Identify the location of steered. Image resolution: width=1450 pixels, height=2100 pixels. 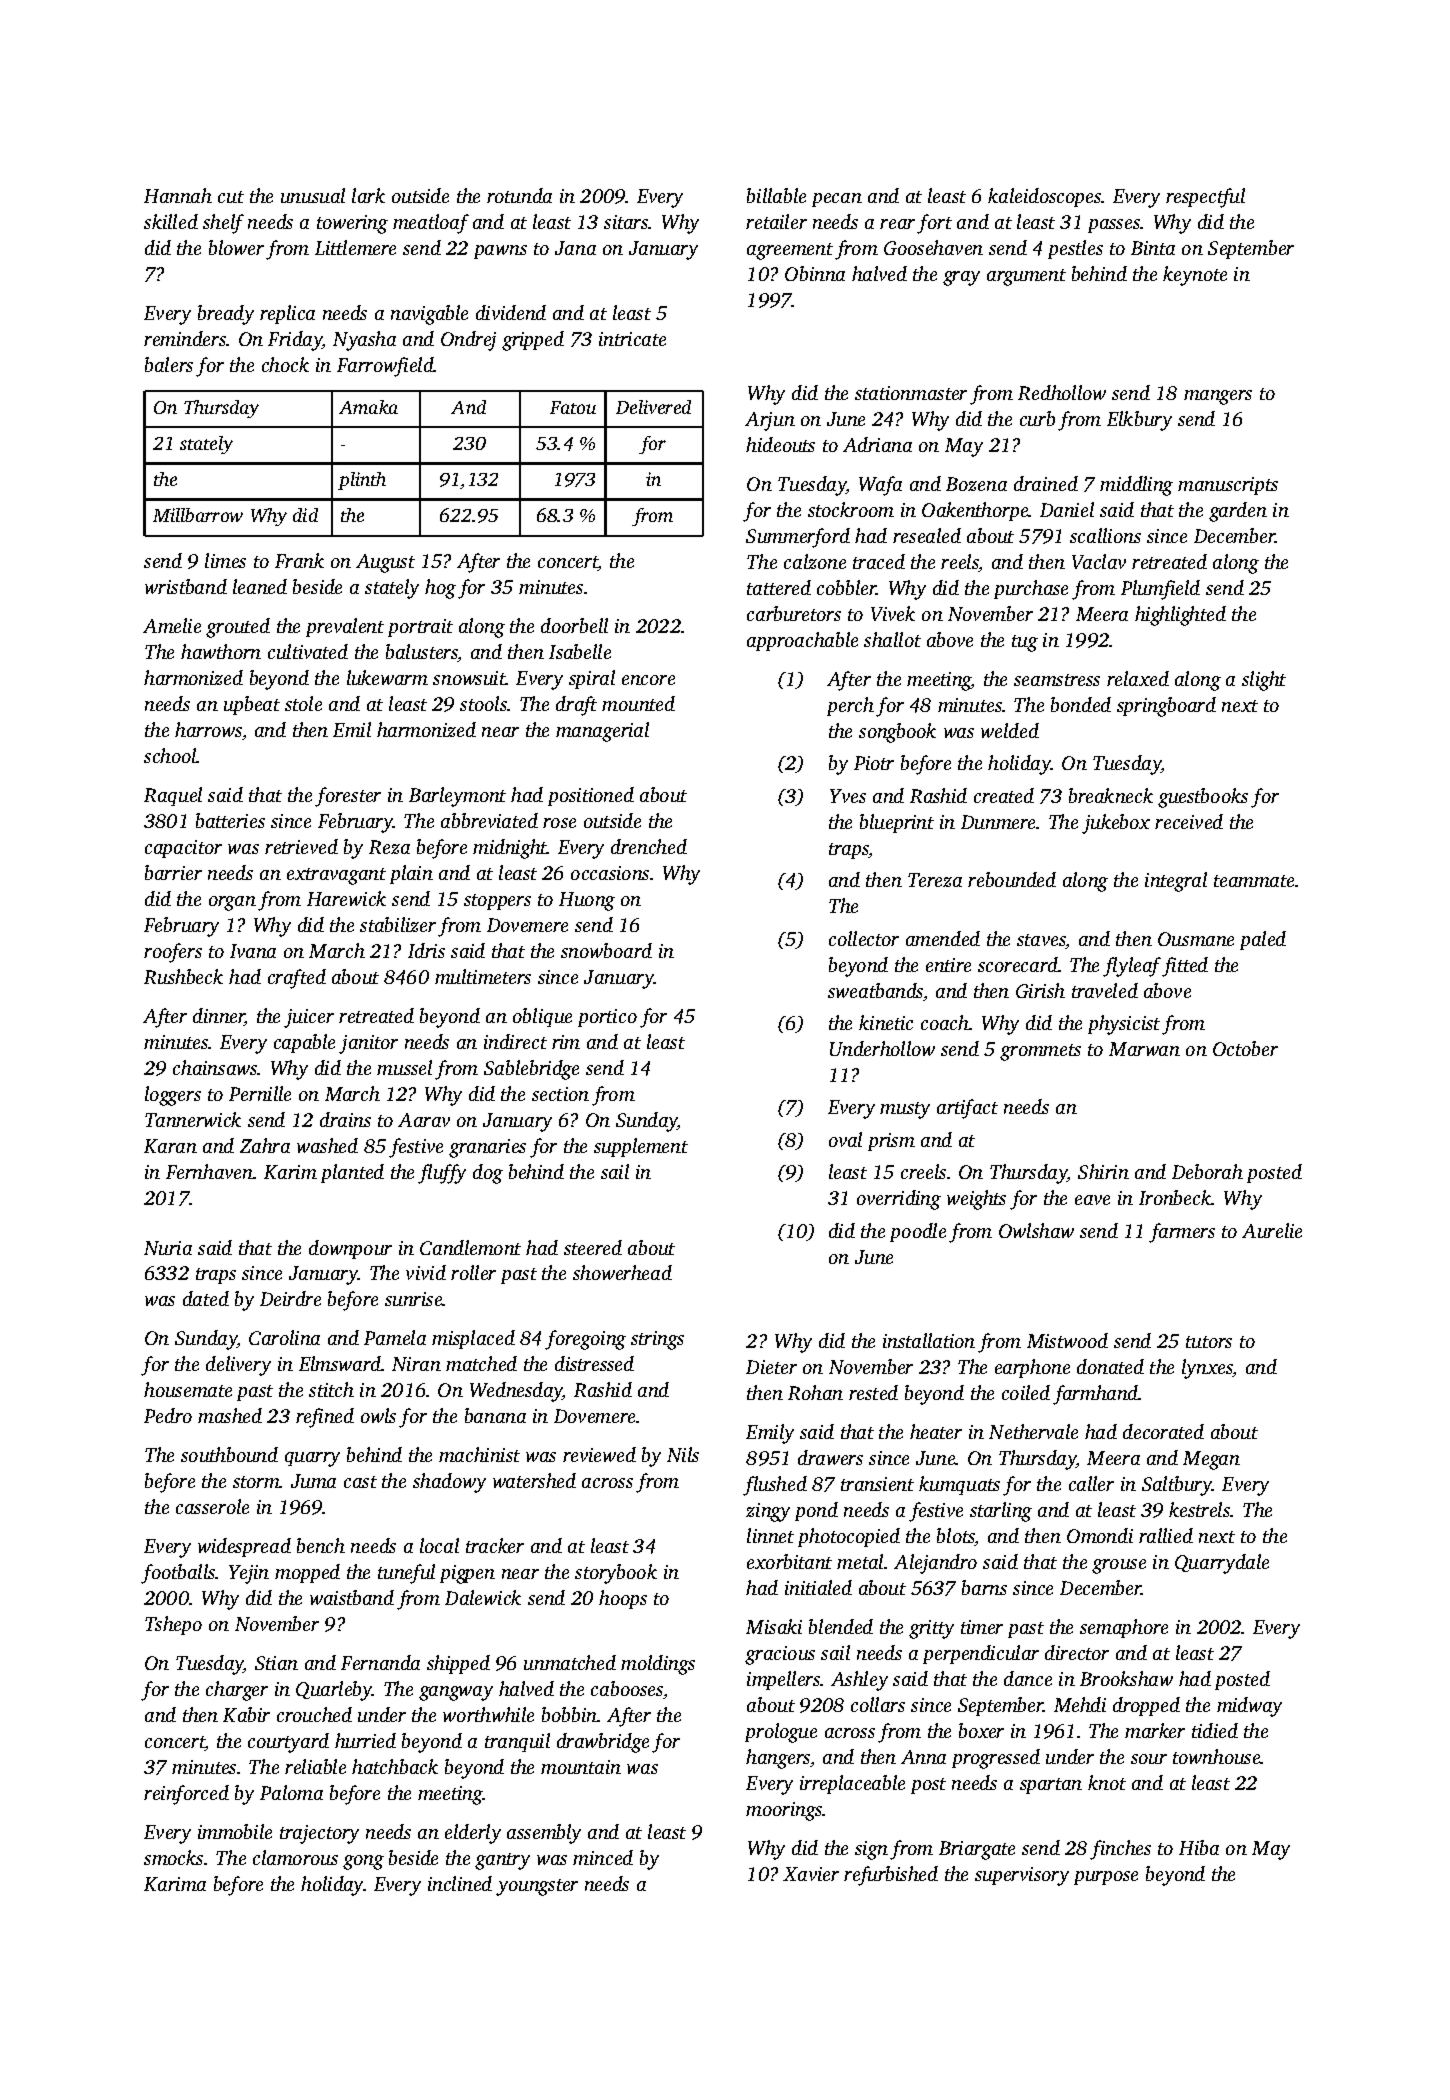
(593, 1247).
